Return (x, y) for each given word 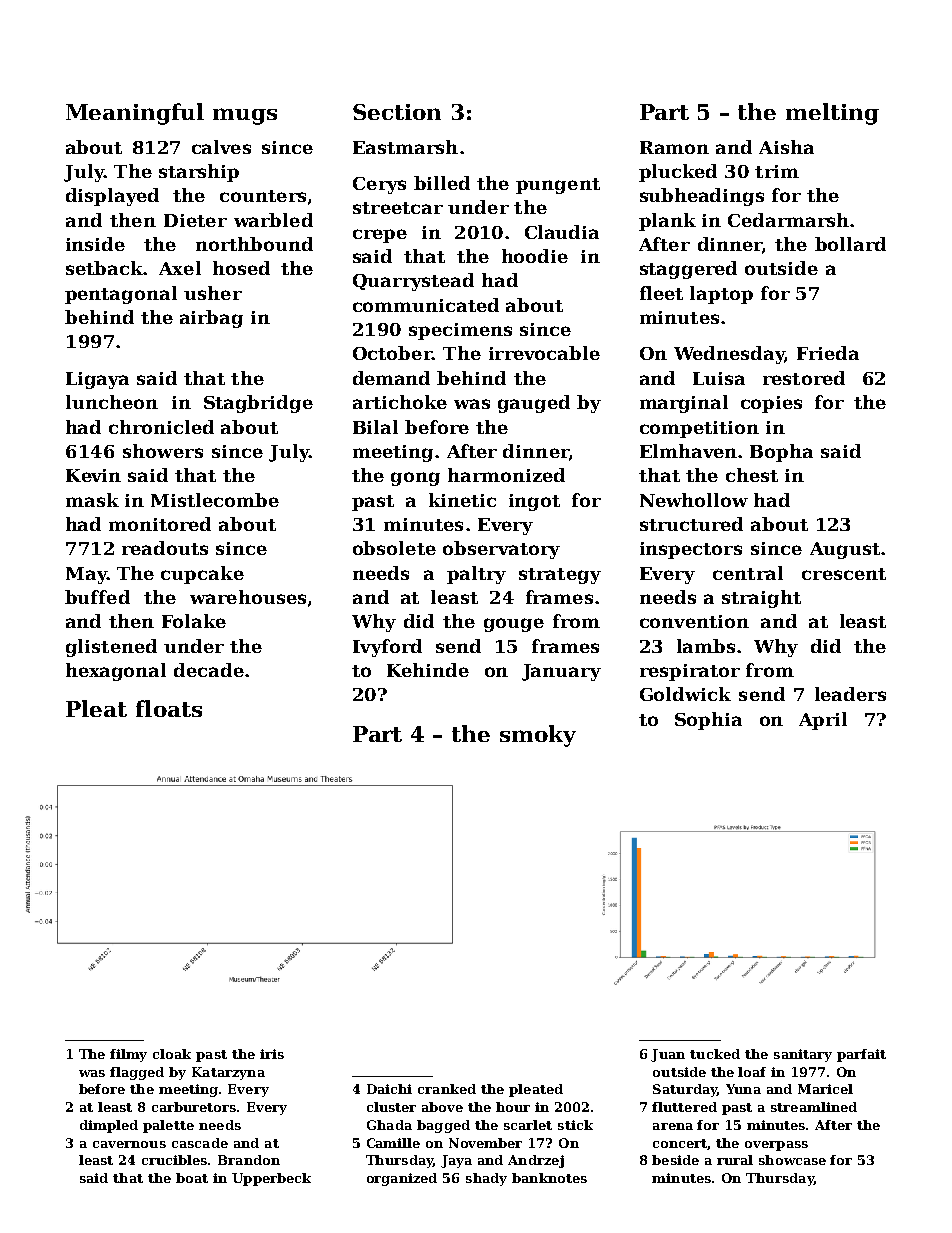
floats (169, 708)
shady (486, 1179)
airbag (211, 319)
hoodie (535, 256)
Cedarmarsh (788, 220)
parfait (861, 1055)
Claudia (562, 232)
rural (735, 1160)
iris (272, 1054)
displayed (112, 197)
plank (667, 222)
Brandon (249, 1160)
